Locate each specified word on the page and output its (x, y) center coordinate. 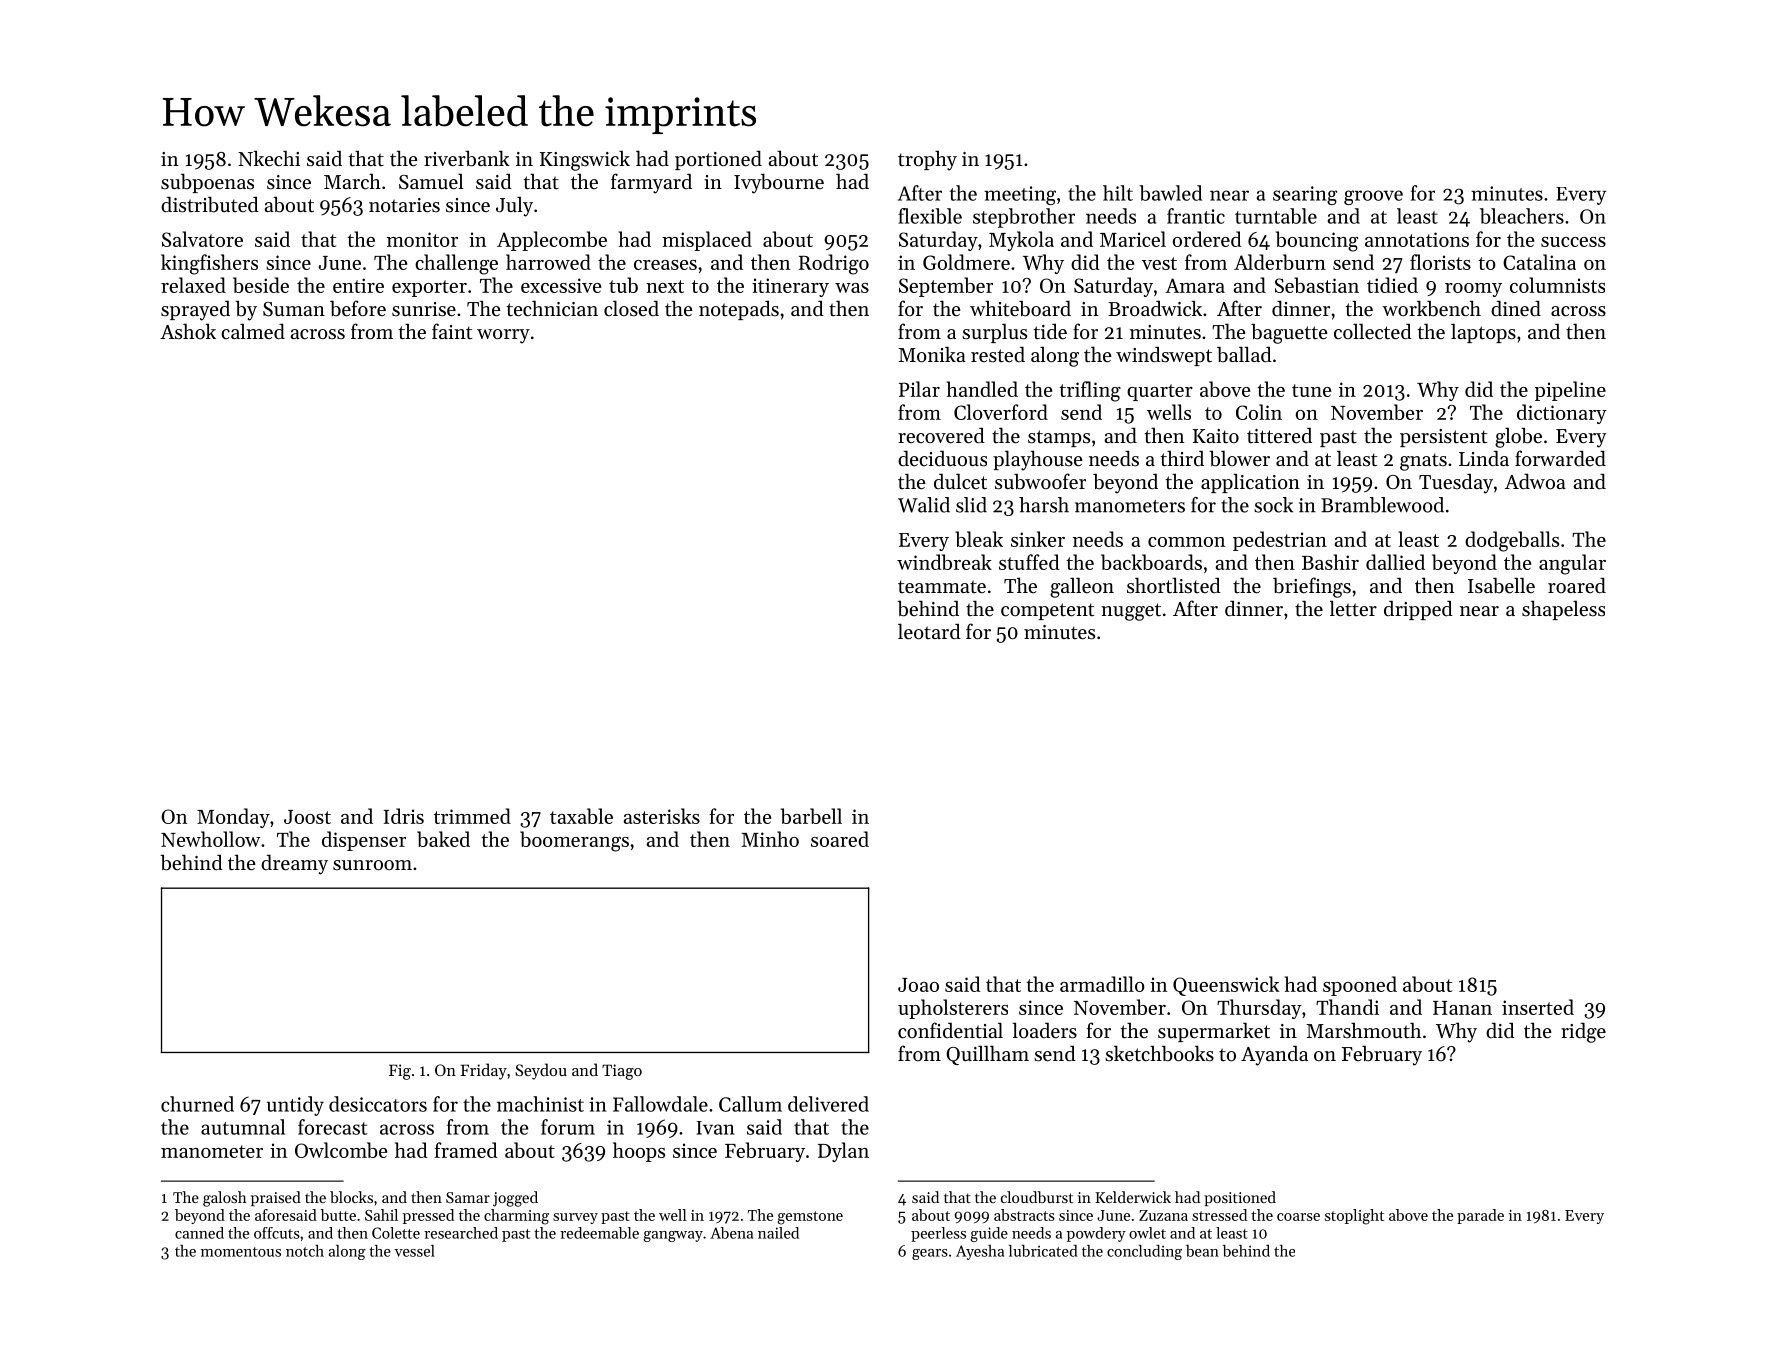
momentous (241, 1252)
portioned (718, 160)
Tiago (622, 1072)
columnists (1557, 285)
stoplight (1354, 1217)
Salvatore (202, 239)
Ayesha (980, 1252)
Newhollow (210, 839)
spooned (1360, 986)
